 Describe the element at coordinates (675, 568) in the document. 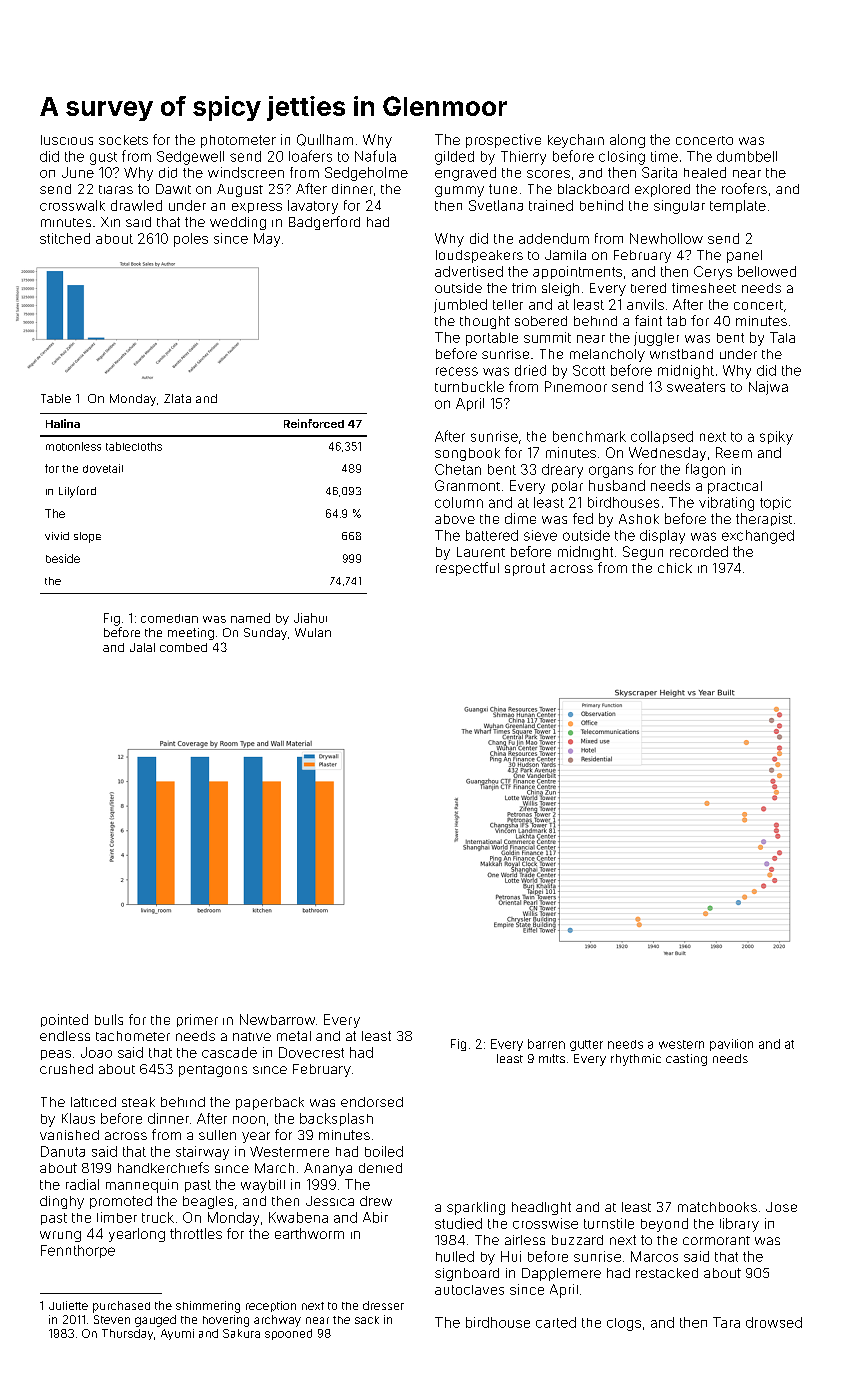

I see `chick` at that location.
